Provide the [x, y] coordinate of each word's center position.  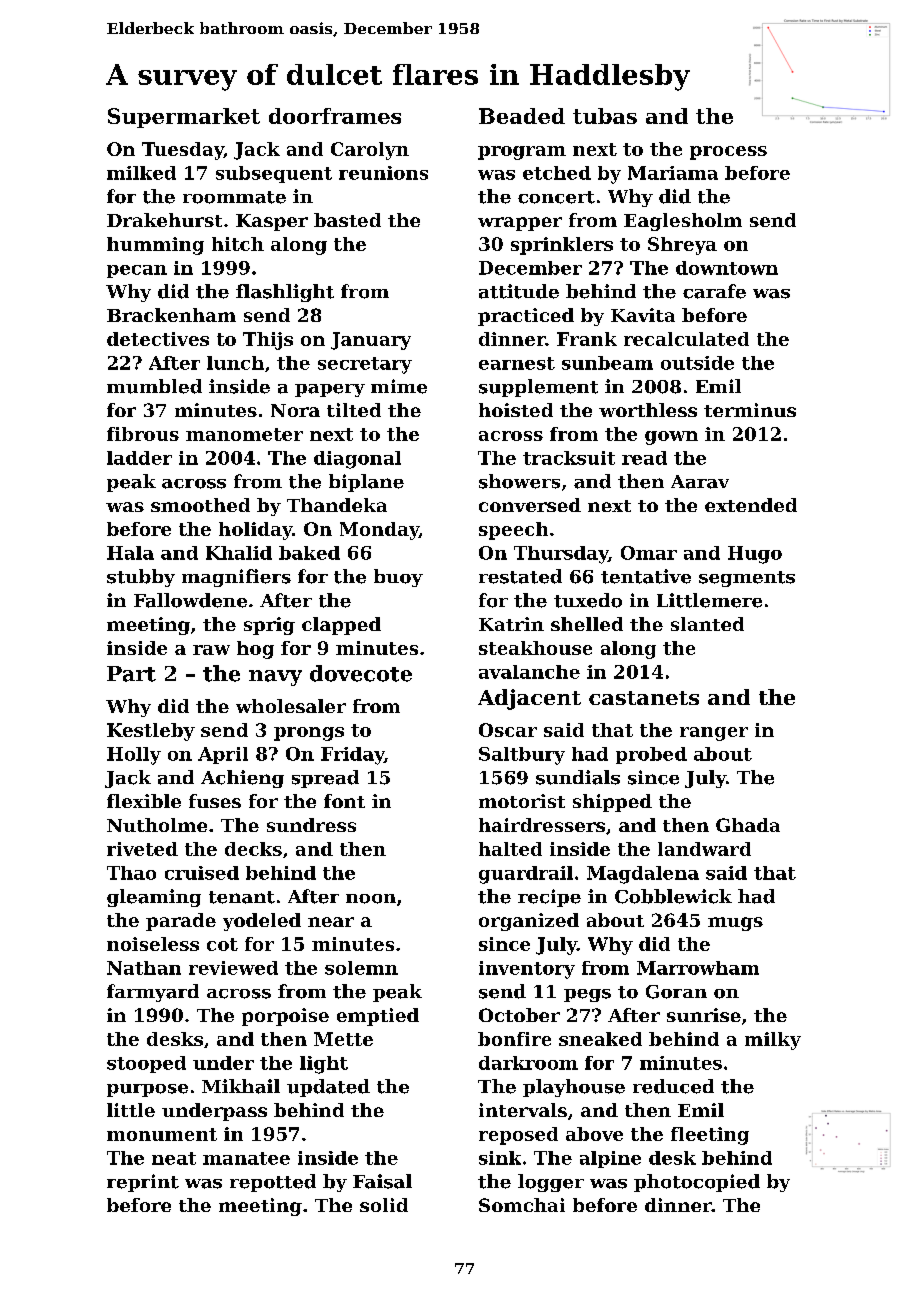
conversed [530, 505]
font [344, 801]
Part [131, 674]
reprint [143, 1183]
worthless [648, 410]
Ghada [748, 825]
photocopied [697, 1183]
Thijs [268, 341]
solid [384, 1205]
